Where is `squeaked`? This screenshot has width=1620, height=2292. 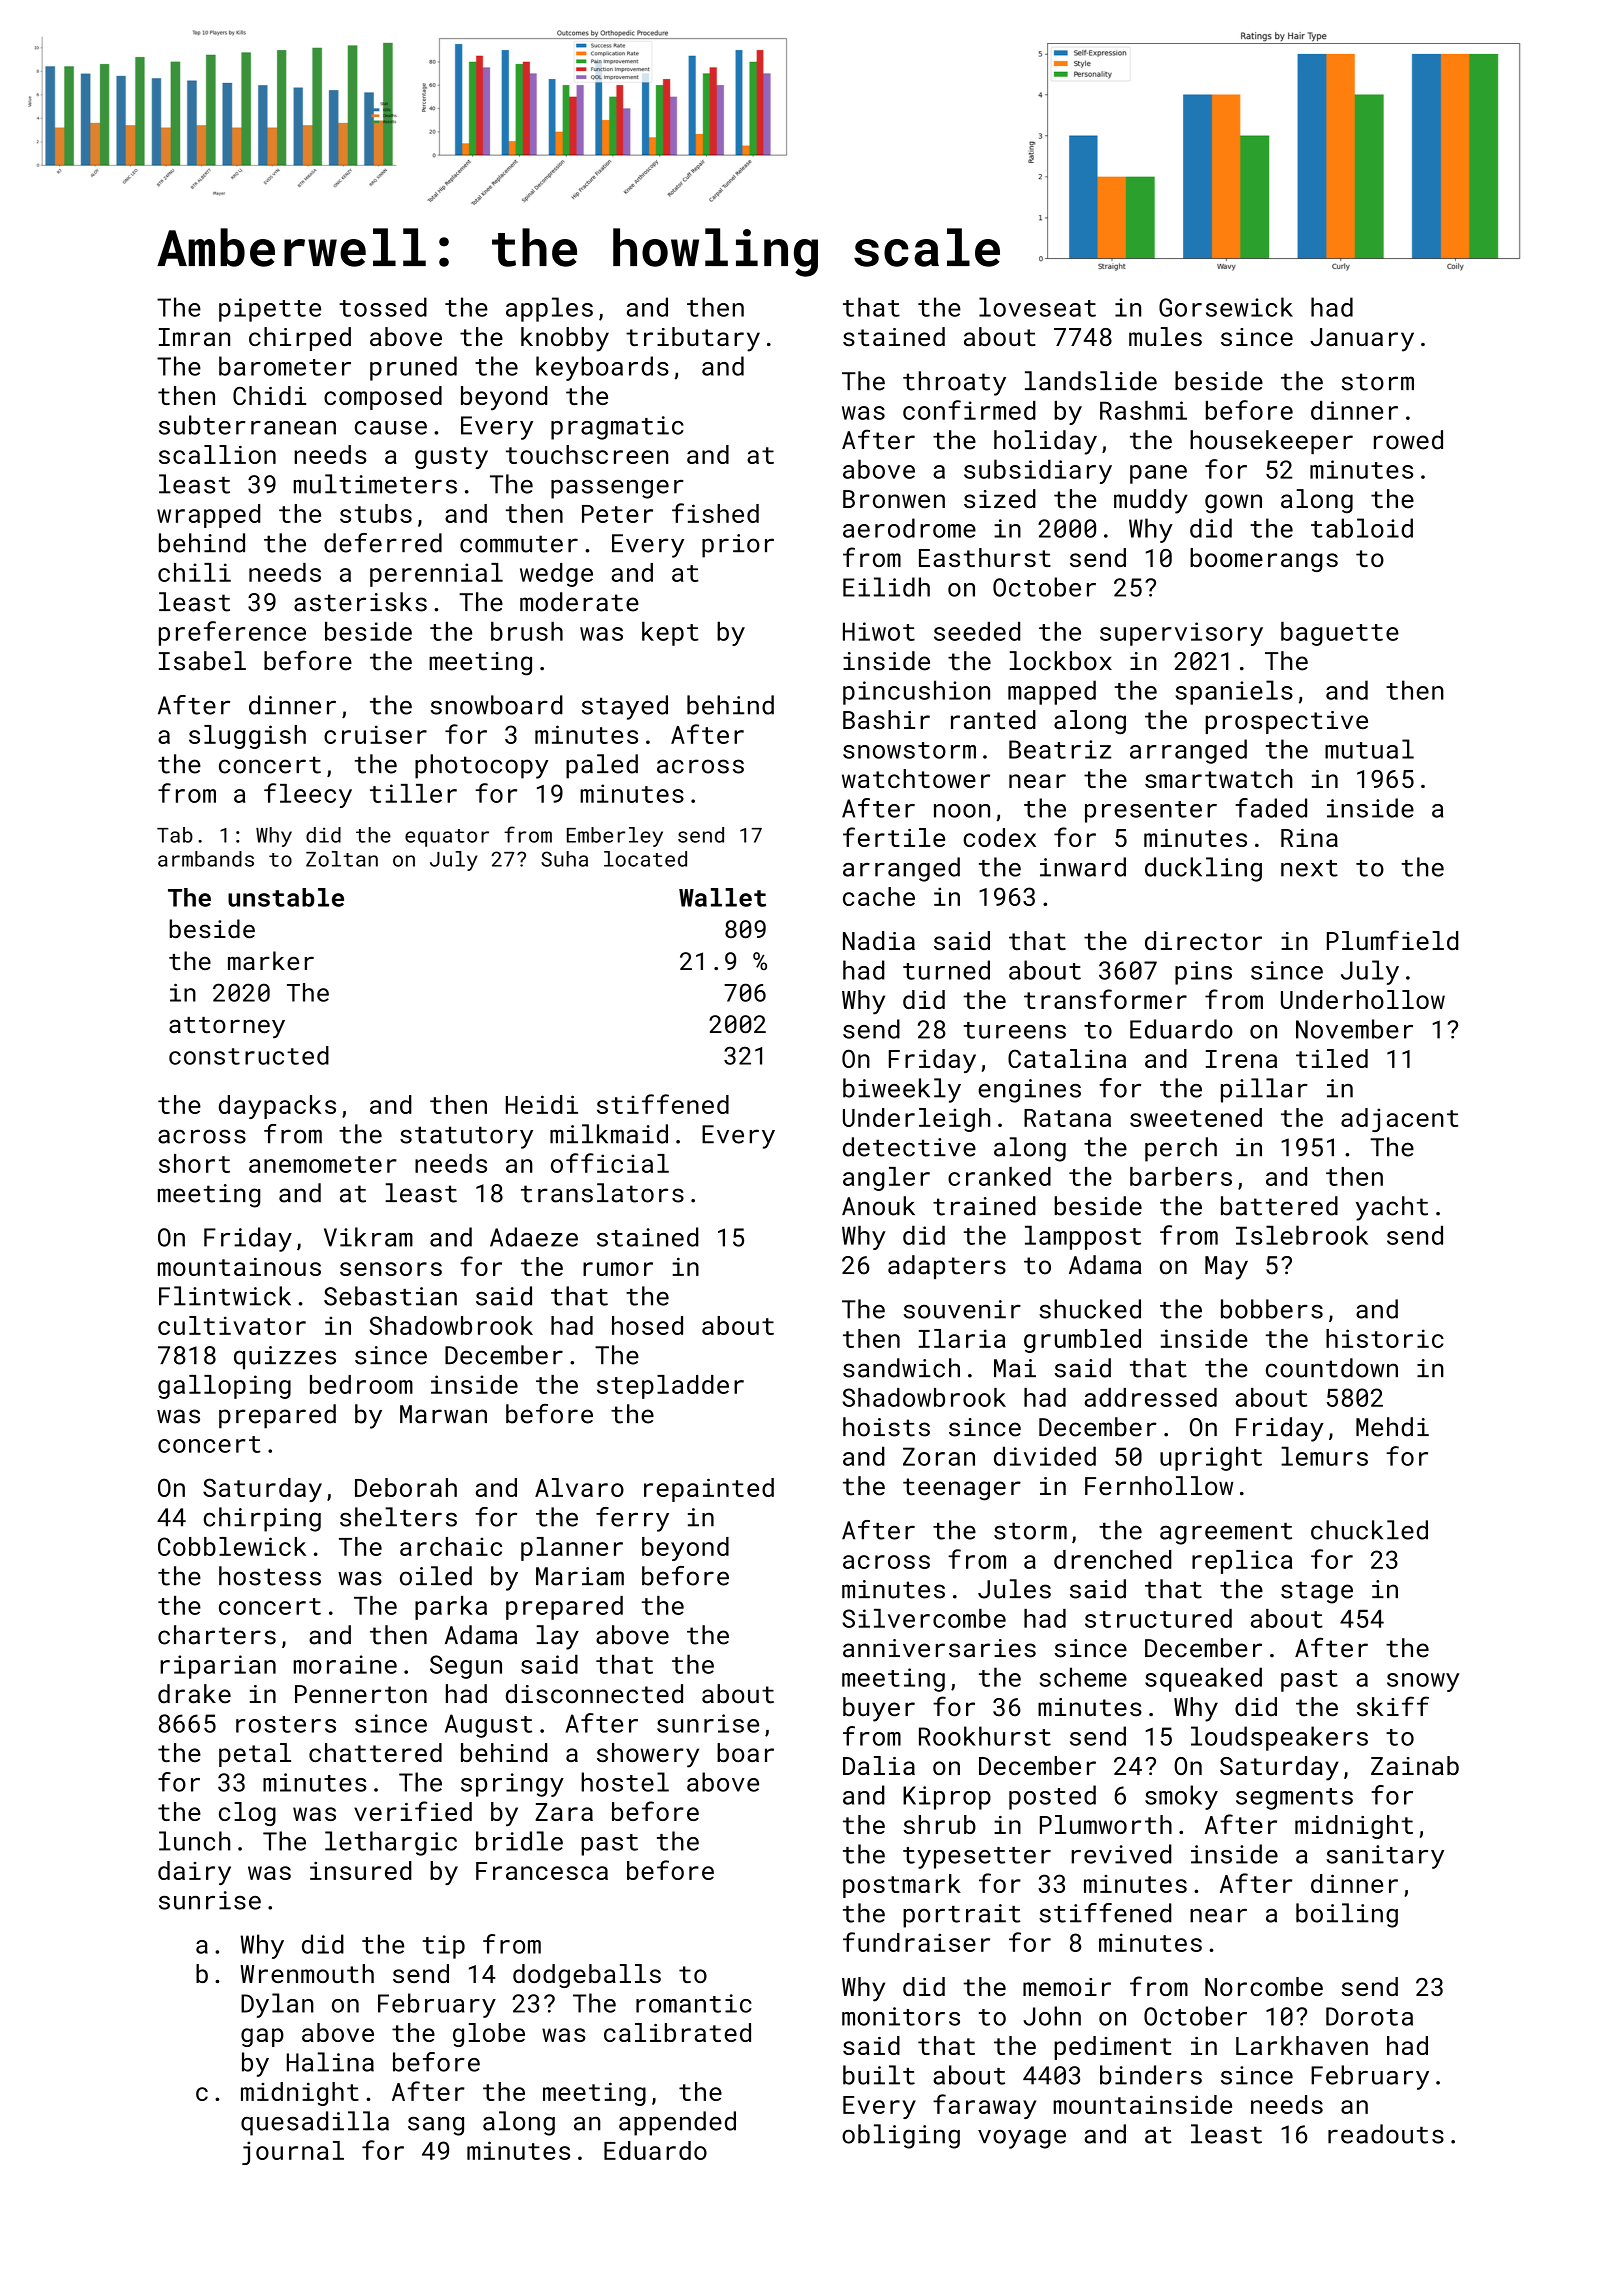 squeaked is located at coordinates (1203, 1679).
